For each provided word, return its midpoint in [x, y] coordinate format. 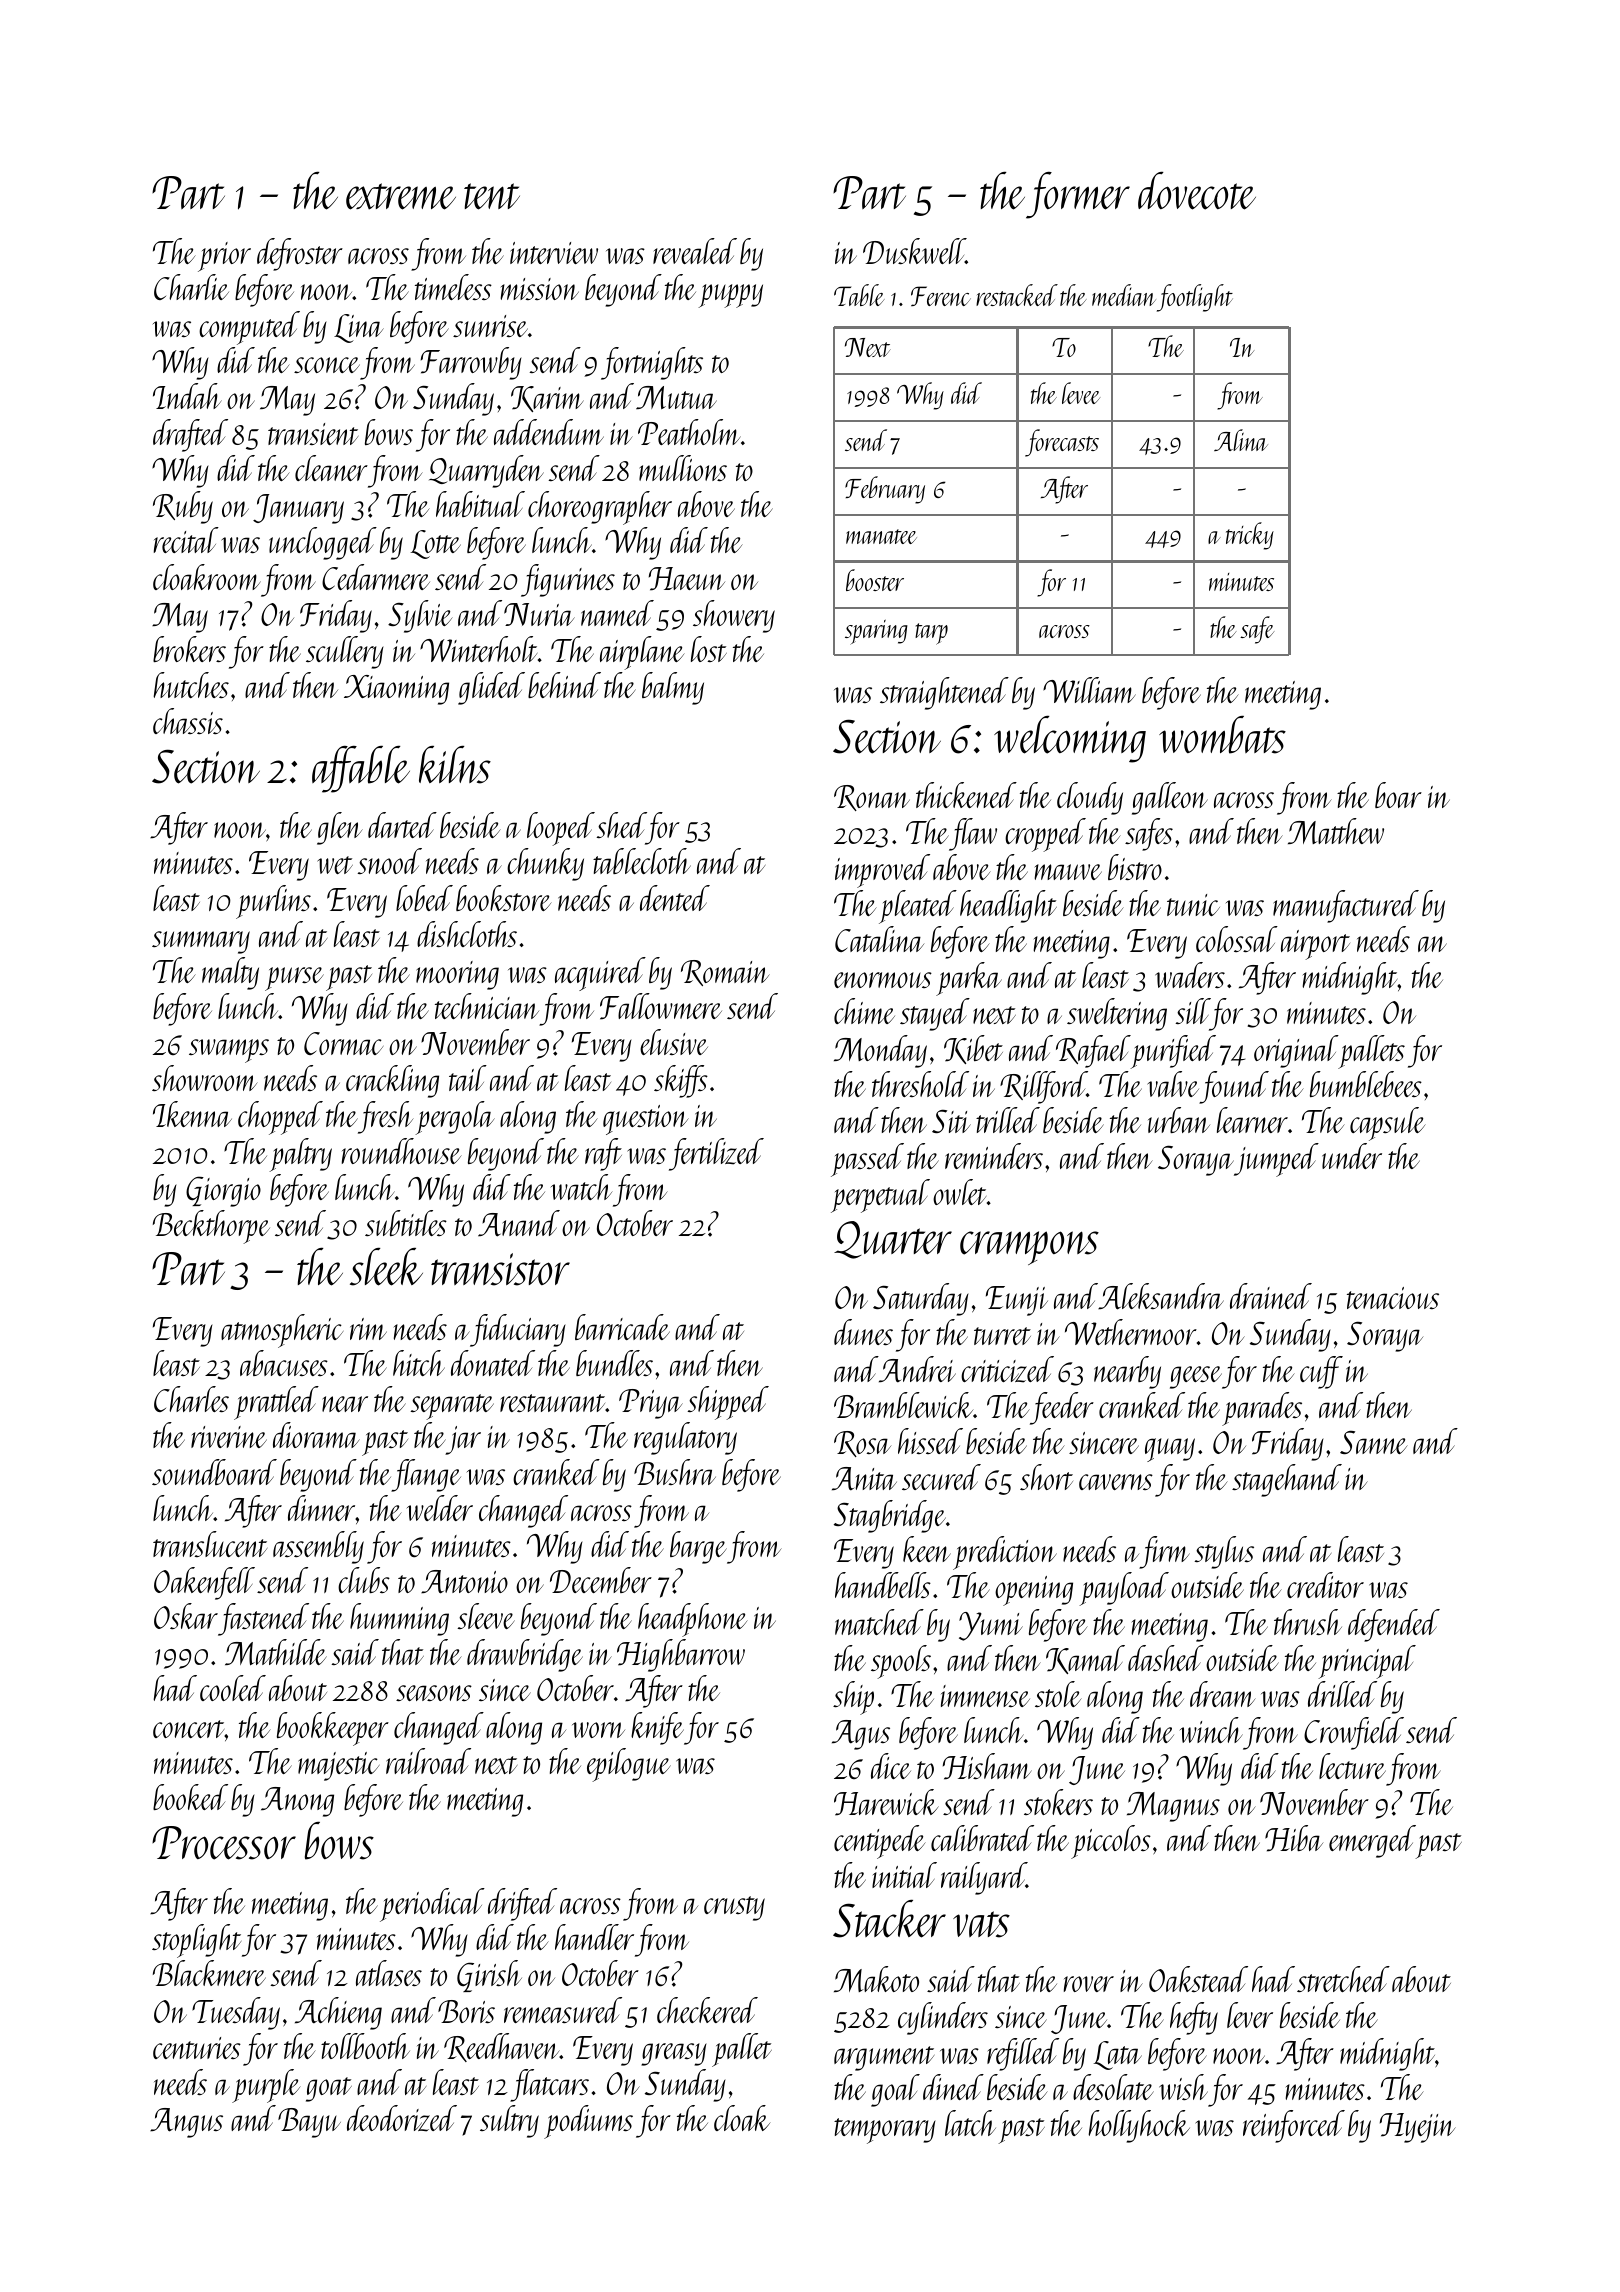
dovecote [1197, 191]
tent [492, 196]
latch [970, 2123]
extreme [401, 196]
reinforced [1294, 2126]
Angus [186, 2123]
